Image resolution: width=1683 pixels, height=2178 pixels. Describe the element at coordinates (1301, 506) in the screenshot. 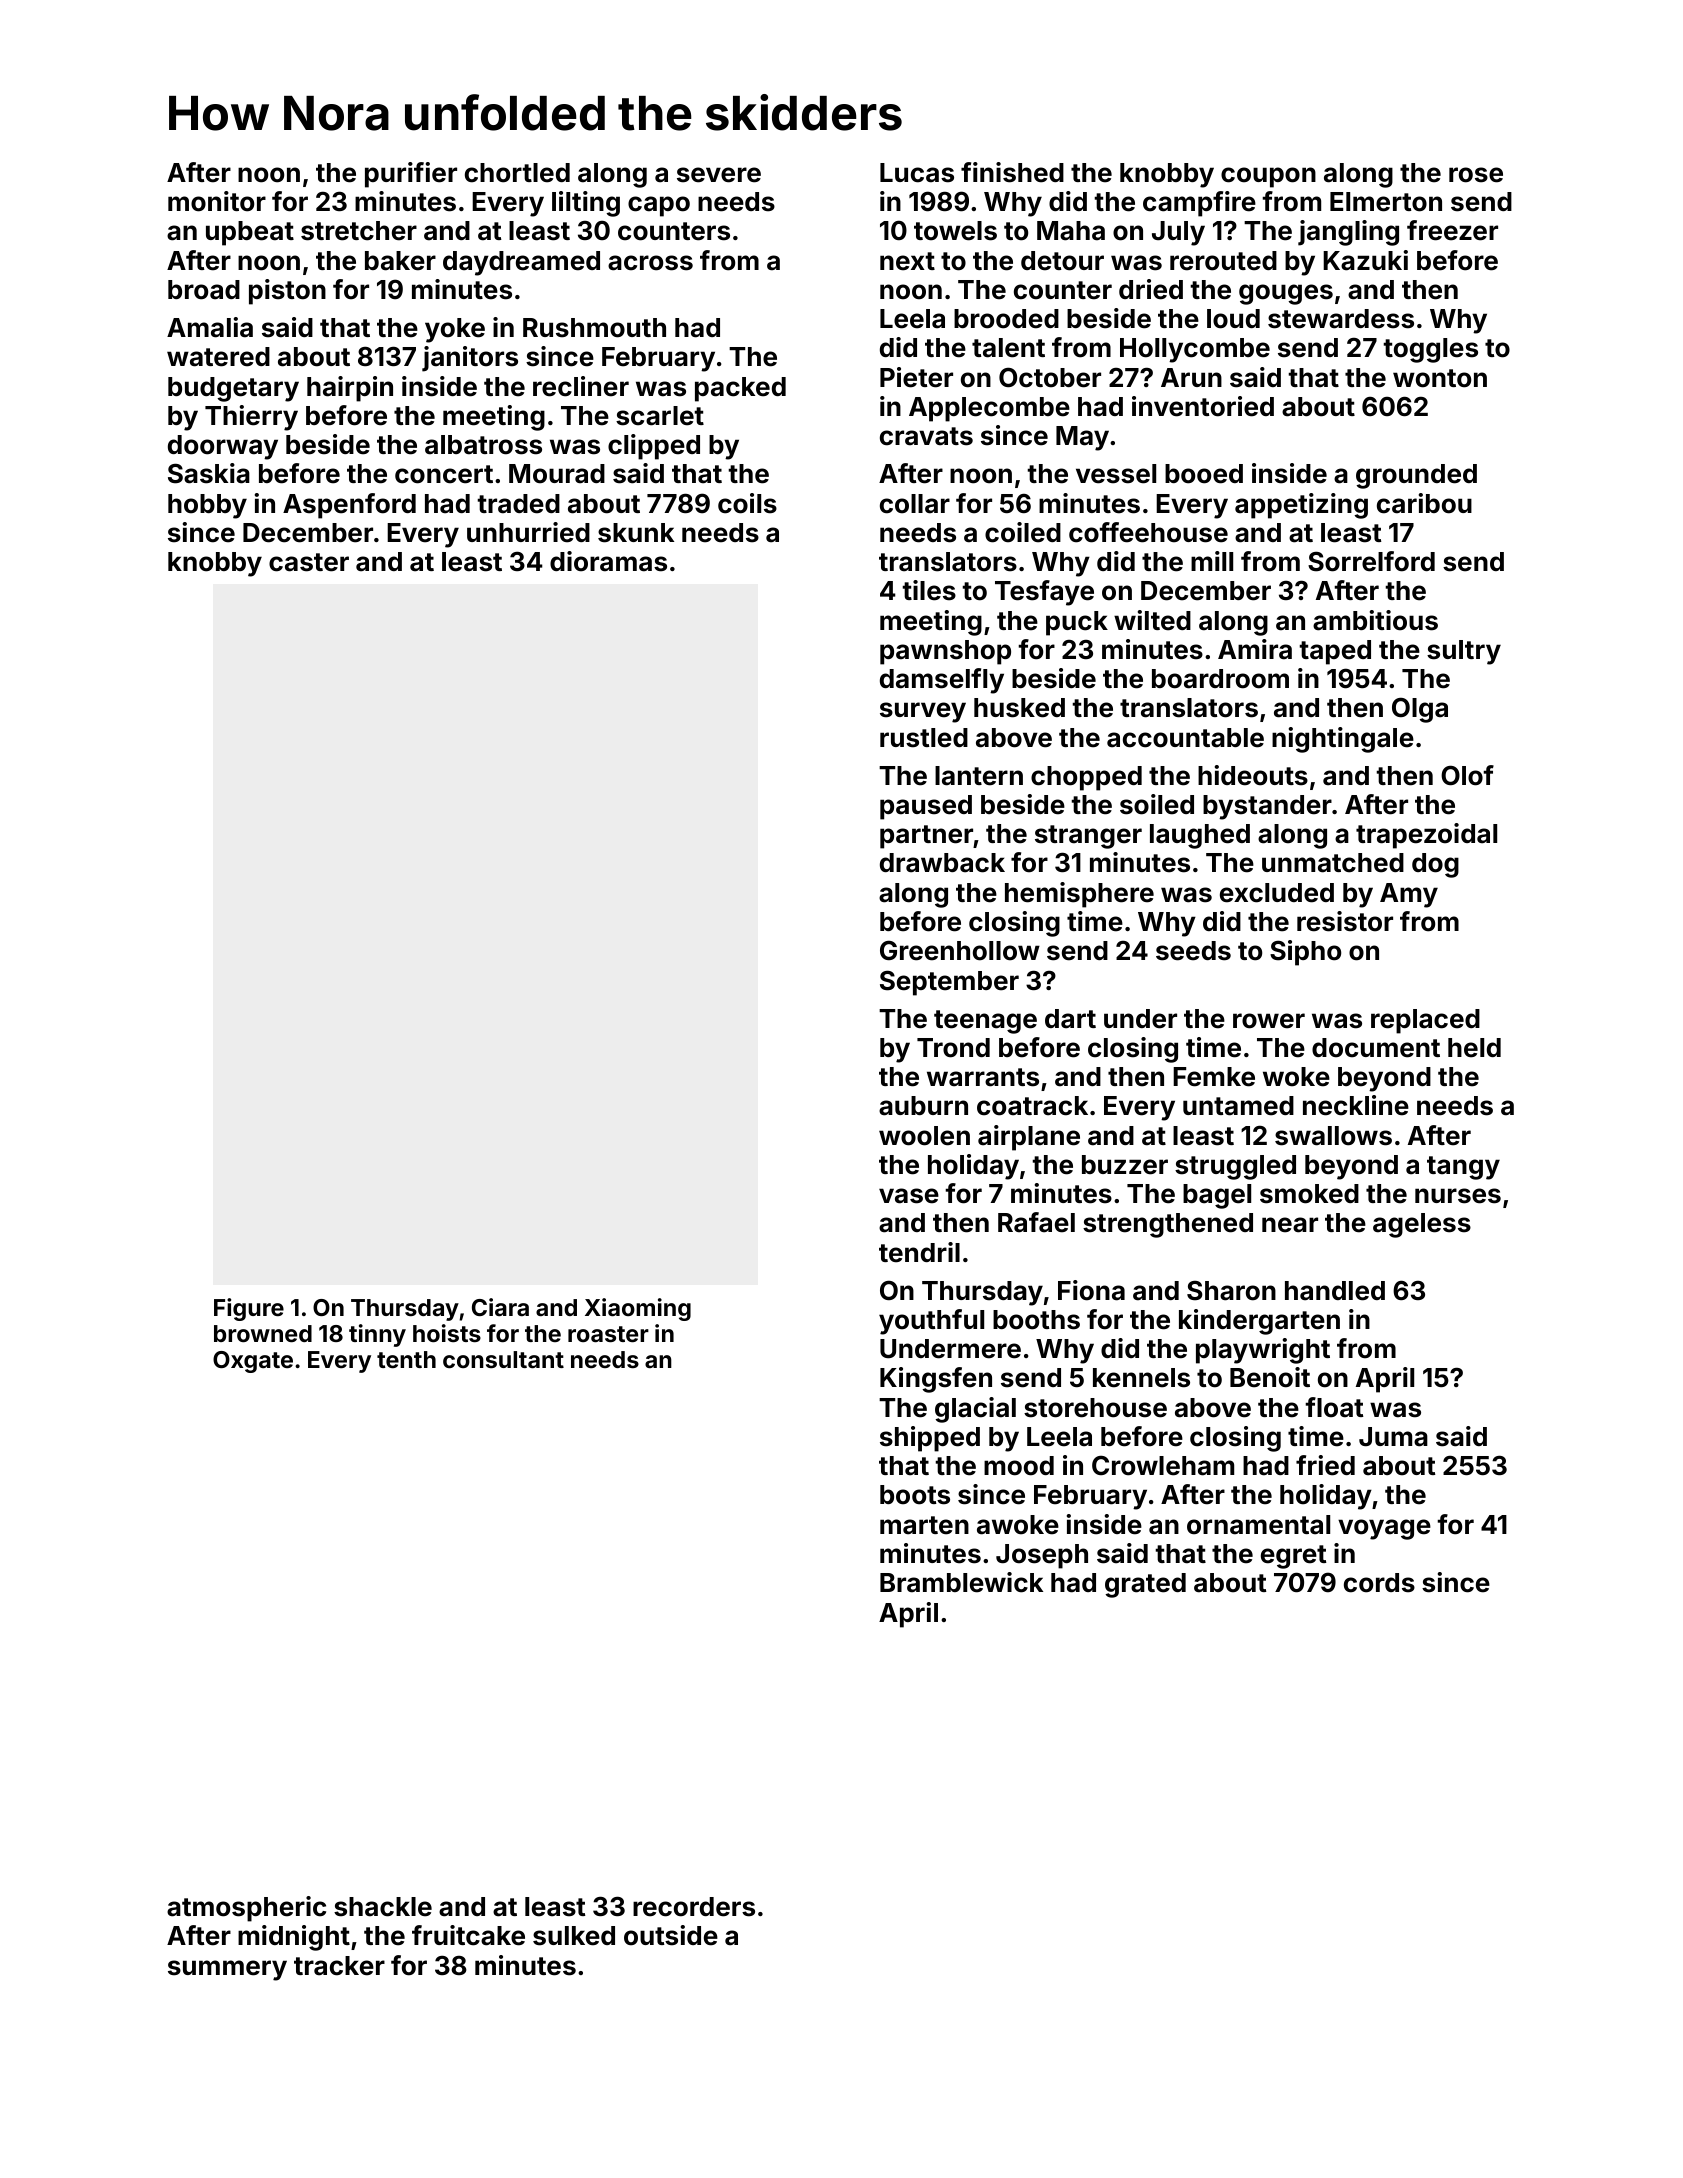

I see `appetizing` at that location.
